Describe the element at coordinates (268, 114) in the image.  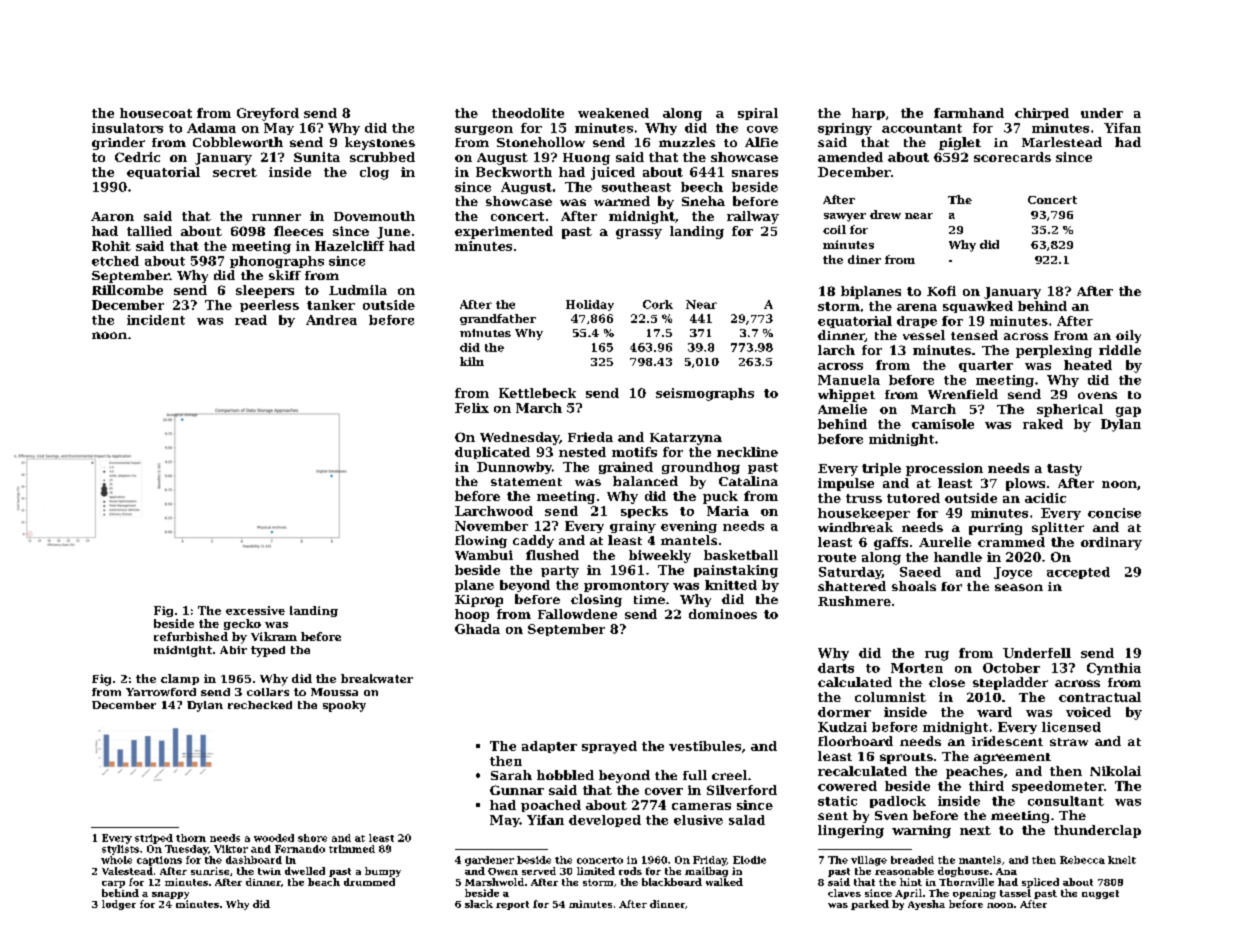
I see `Greyford` at that location.
